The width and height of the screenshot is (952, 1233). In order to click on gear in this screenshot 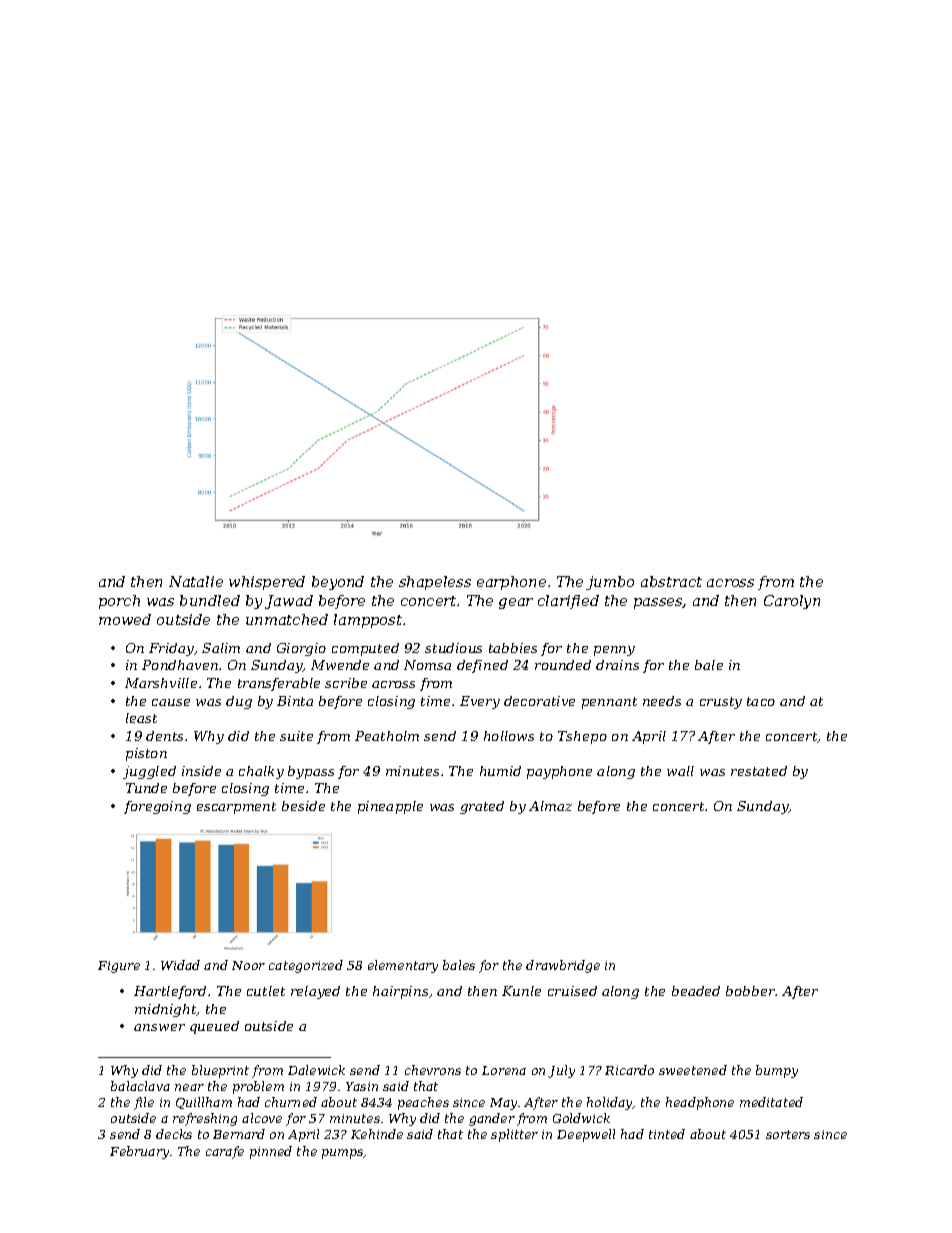, I will do `click(516, 603)`.
